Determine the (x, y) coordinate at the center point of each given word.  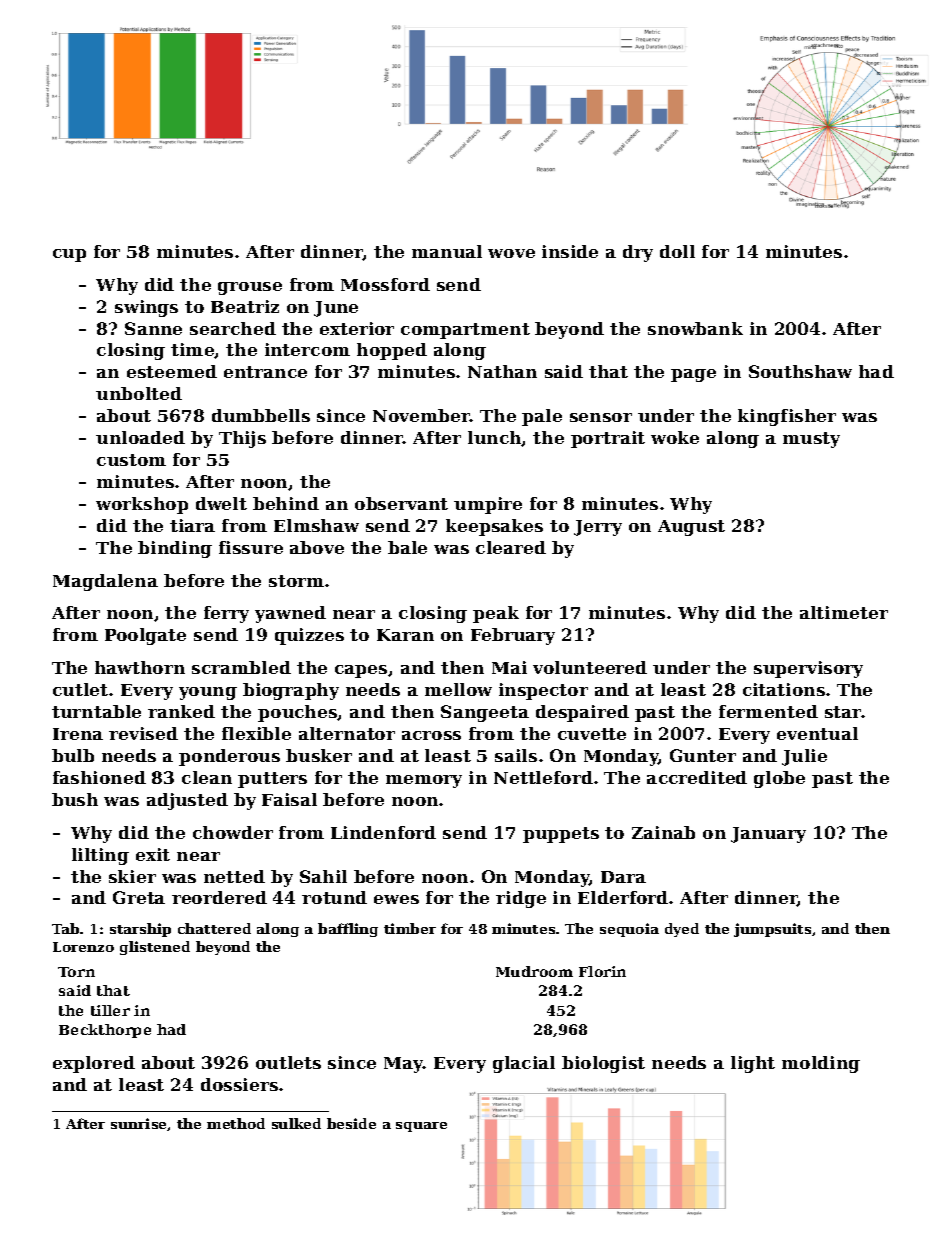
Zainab (663, 832)
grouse (250, 288)
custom (131, 460)
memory (424, 781)
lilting (100, 856)
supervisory (808, 669)
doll (677, 251)
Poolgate (145, 636)
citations (784, 689)
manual (447, 251)
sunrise (138, 1123)
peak (496, 614)
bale (407, 547)
